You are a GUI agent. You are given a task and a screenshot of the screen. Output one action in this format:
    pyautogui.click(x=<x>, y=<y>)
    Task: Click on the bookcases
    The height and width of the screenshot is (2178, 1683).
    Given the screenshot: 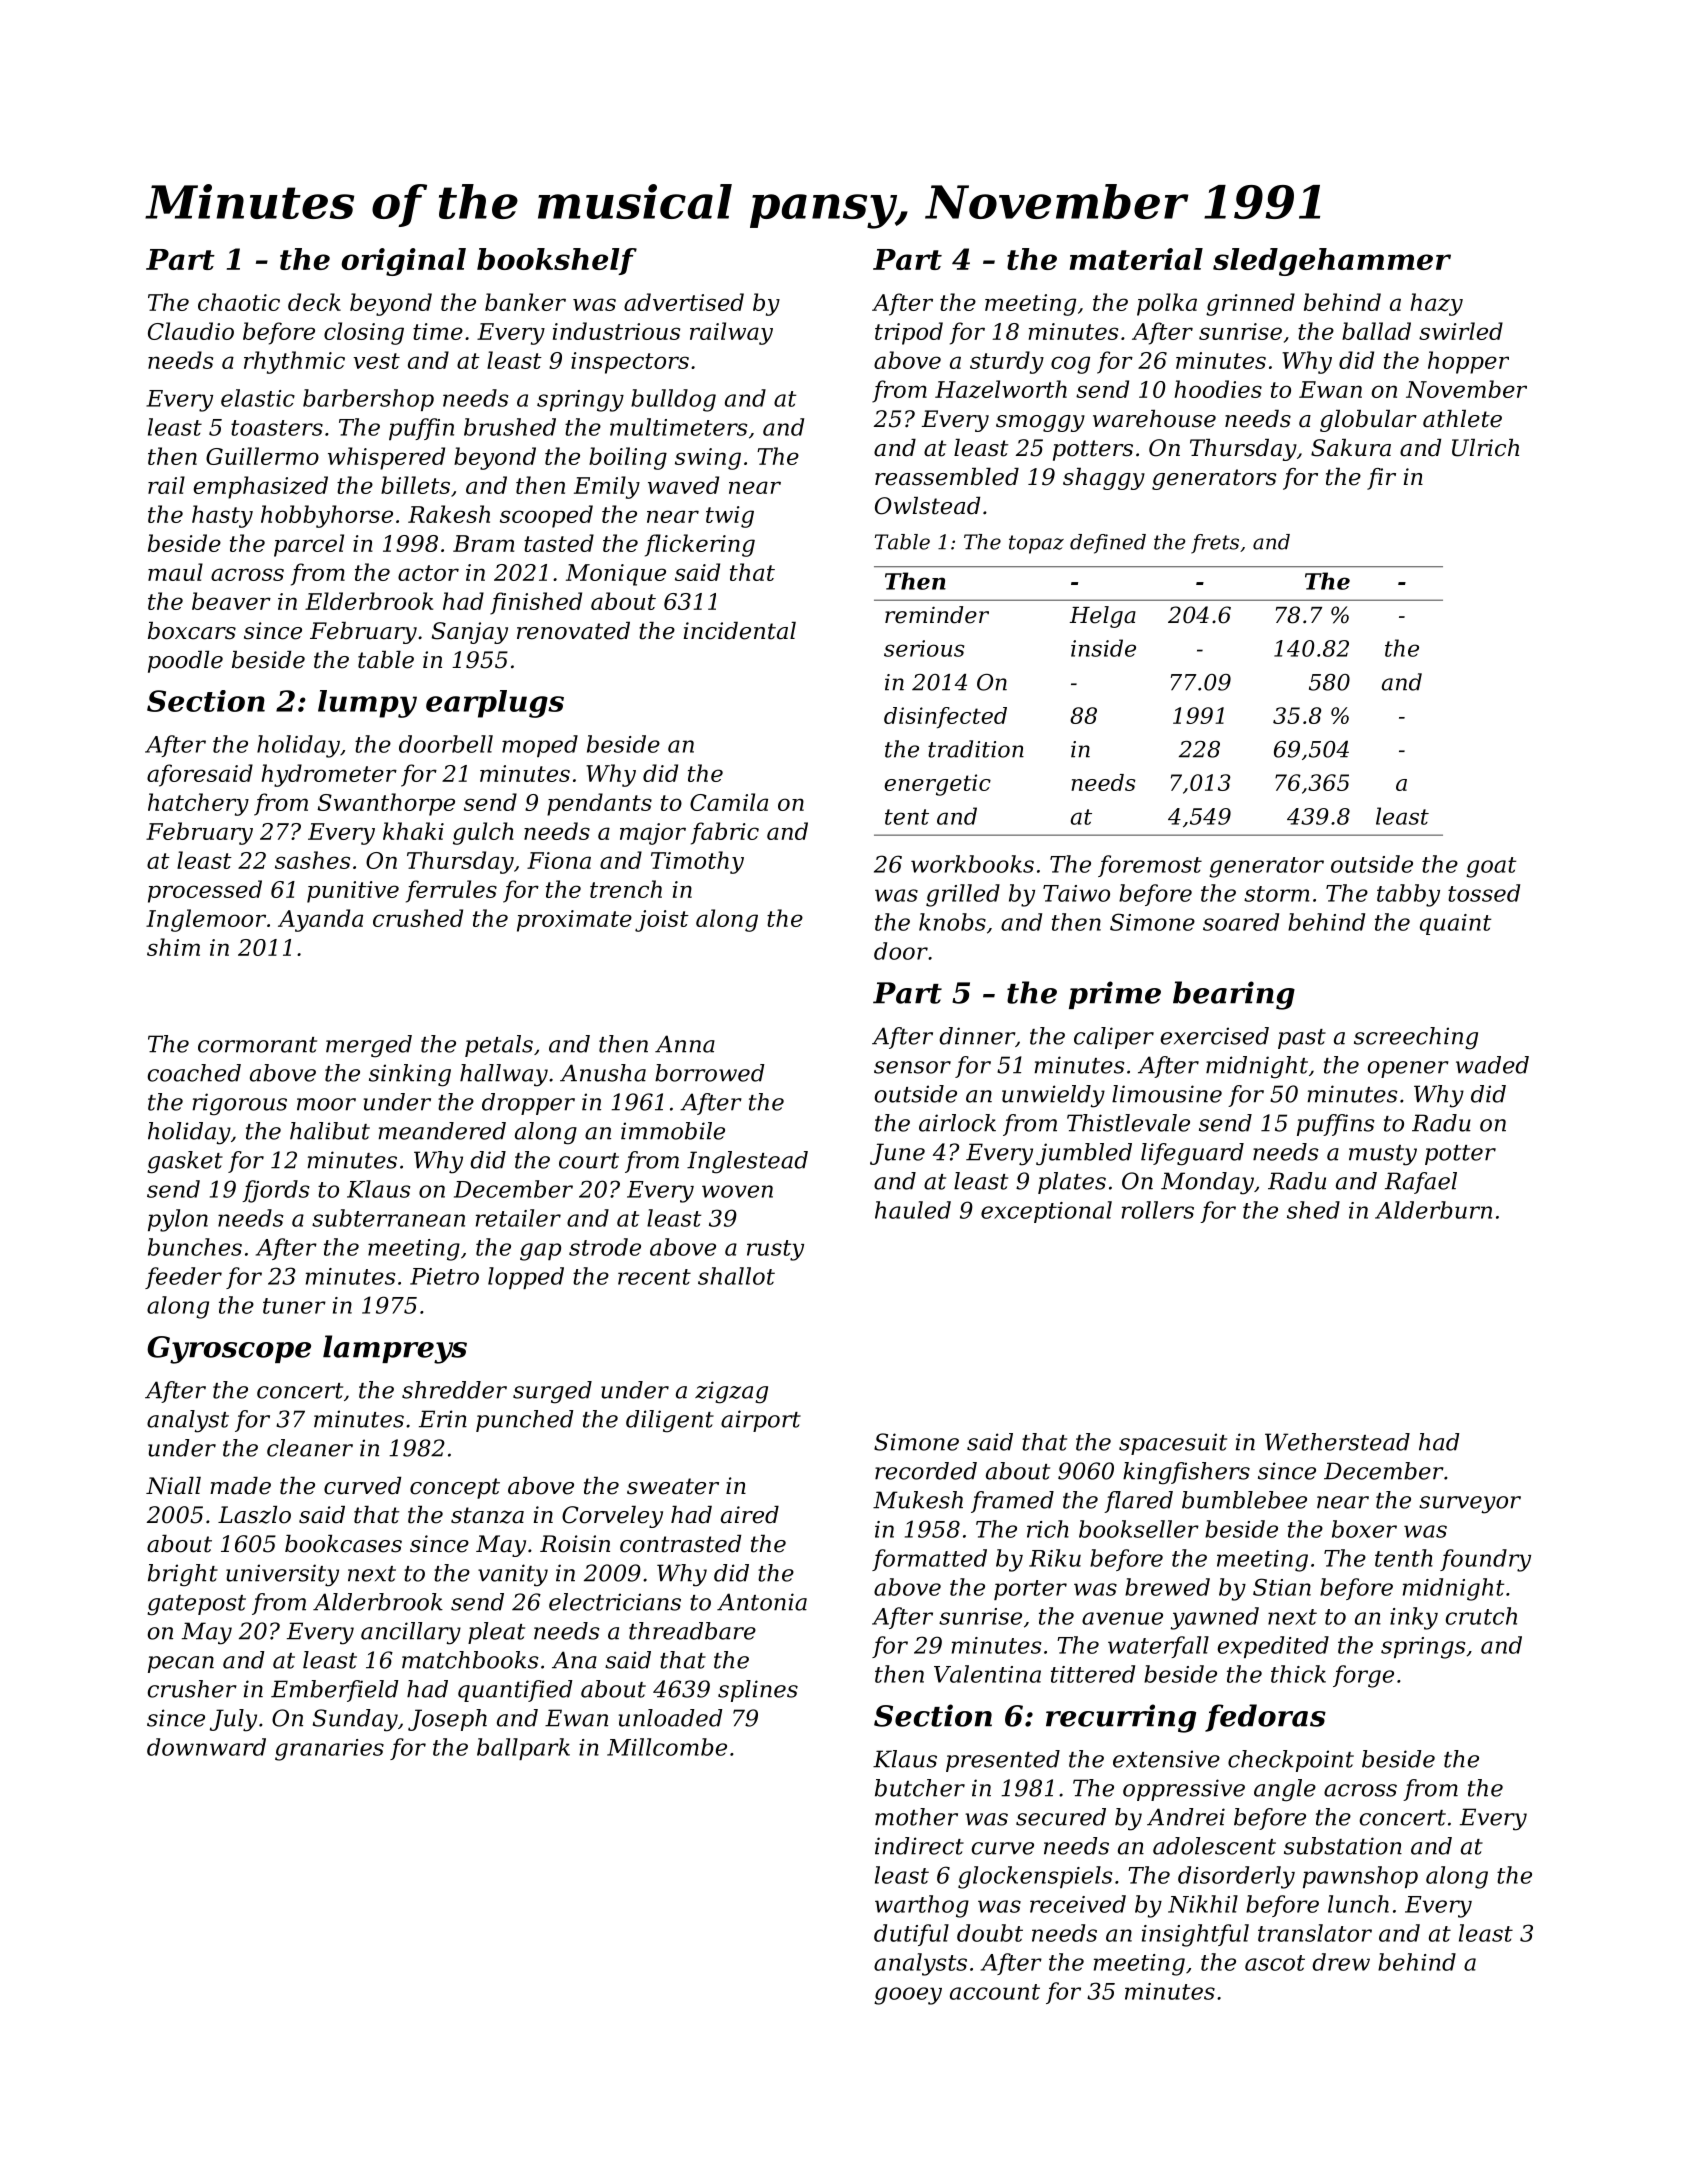 What is the action you would take?
    pyautogui.click(x=343, y=1544)
